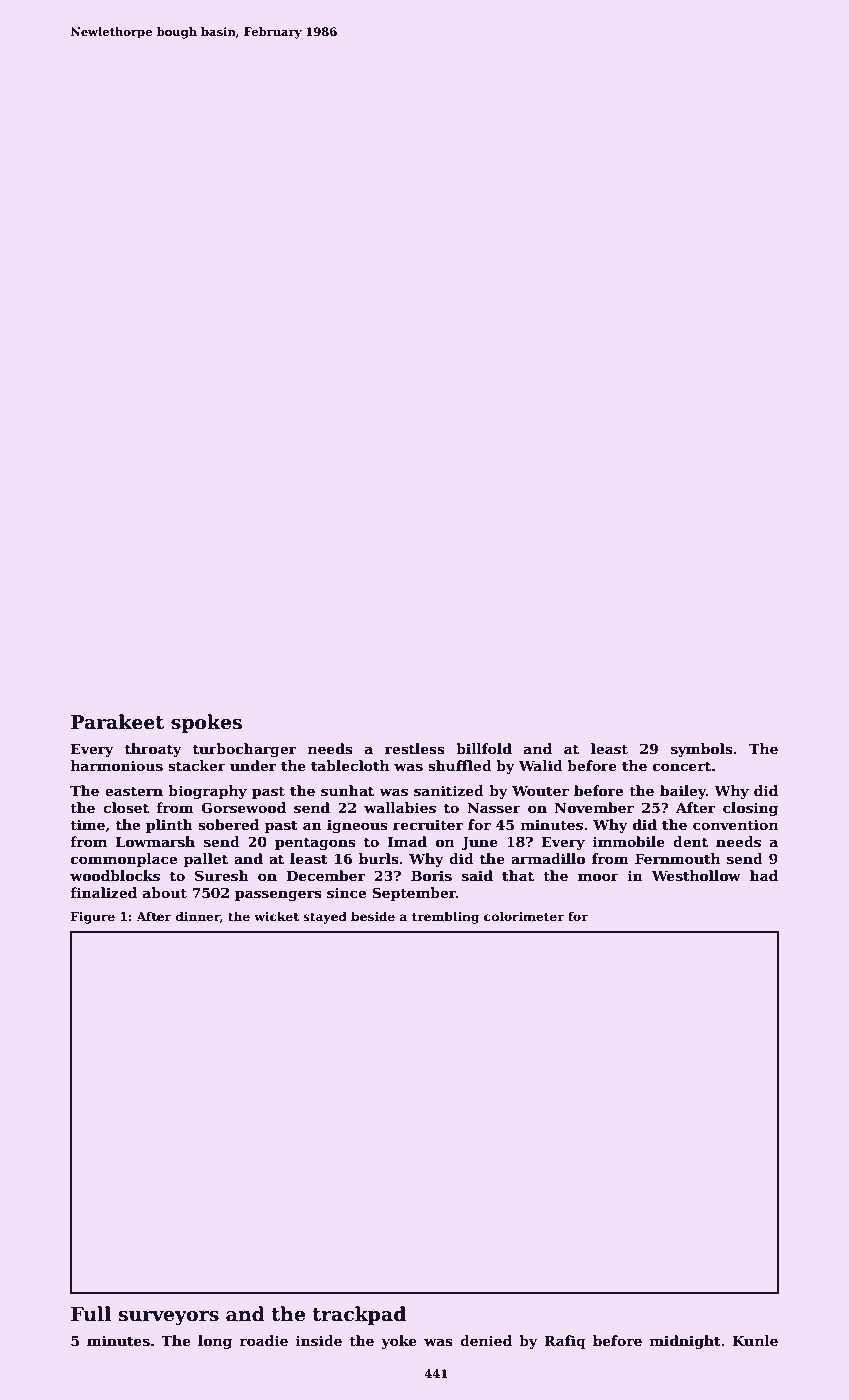 Image resolution: width=849 pixels, height=1400 pixels. Describe the element at coordinates (359, 1315) in the page. I see `trackpad` at that location.
